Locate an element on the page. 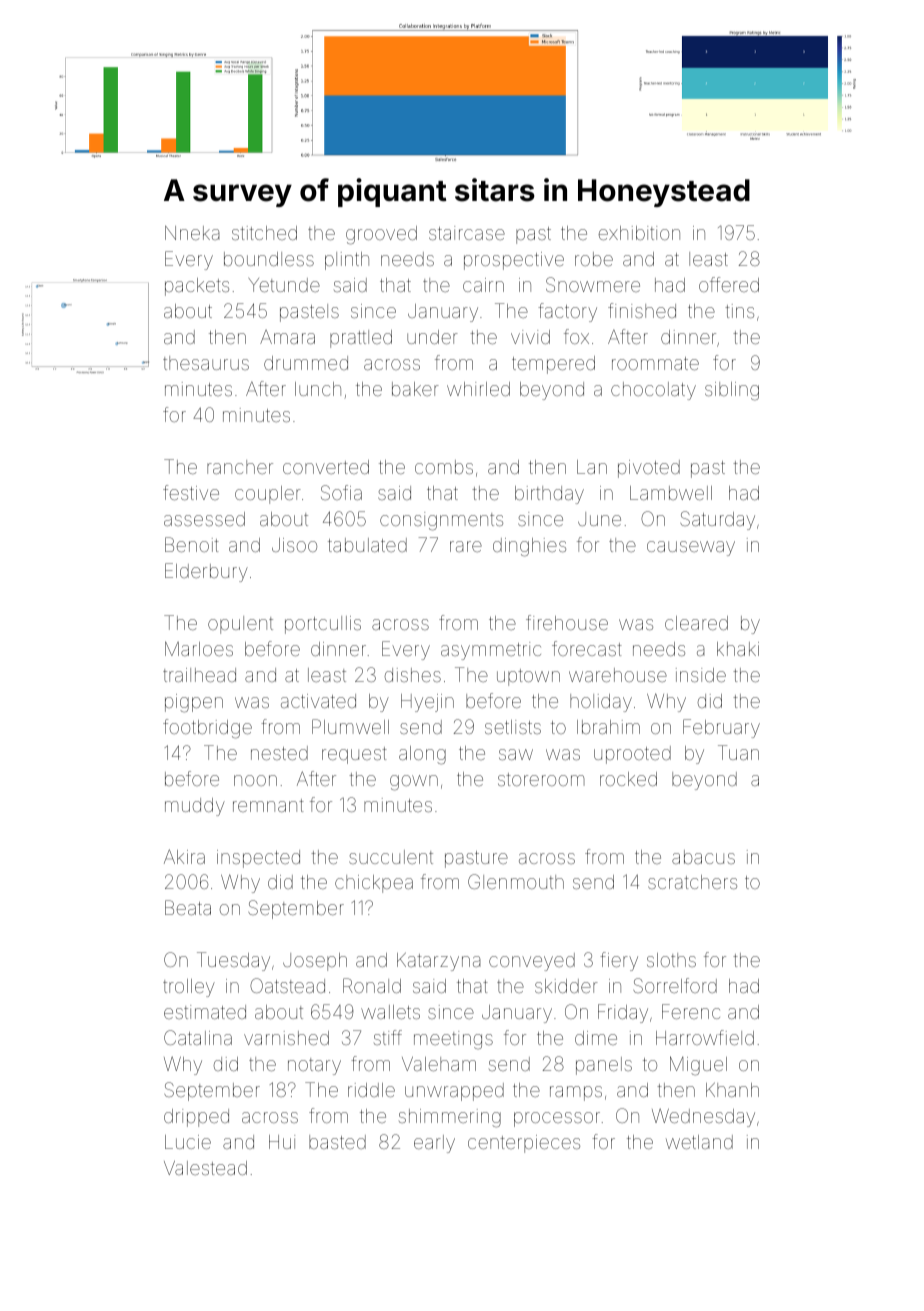 The width and height of the page is (924, 1311). abacus is located at coordinates (703, 857).
